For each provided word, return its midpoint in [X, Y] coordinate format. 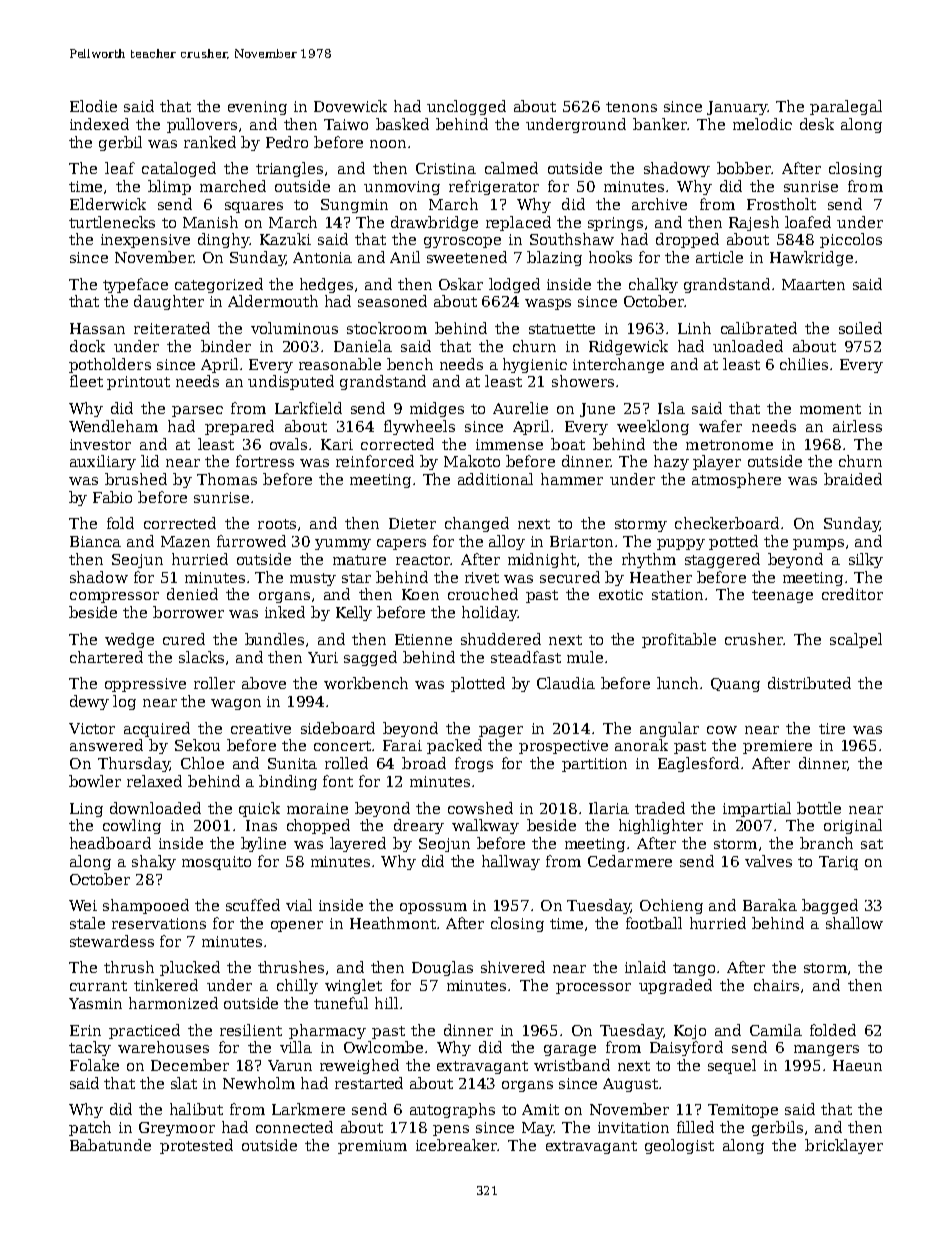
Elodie [93, 106]
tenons [631, 107]
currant [98, 986]
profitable [679, 640]
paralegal [846, 107]
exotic [621, 594]
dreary [419, 826]
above [264, 683]
